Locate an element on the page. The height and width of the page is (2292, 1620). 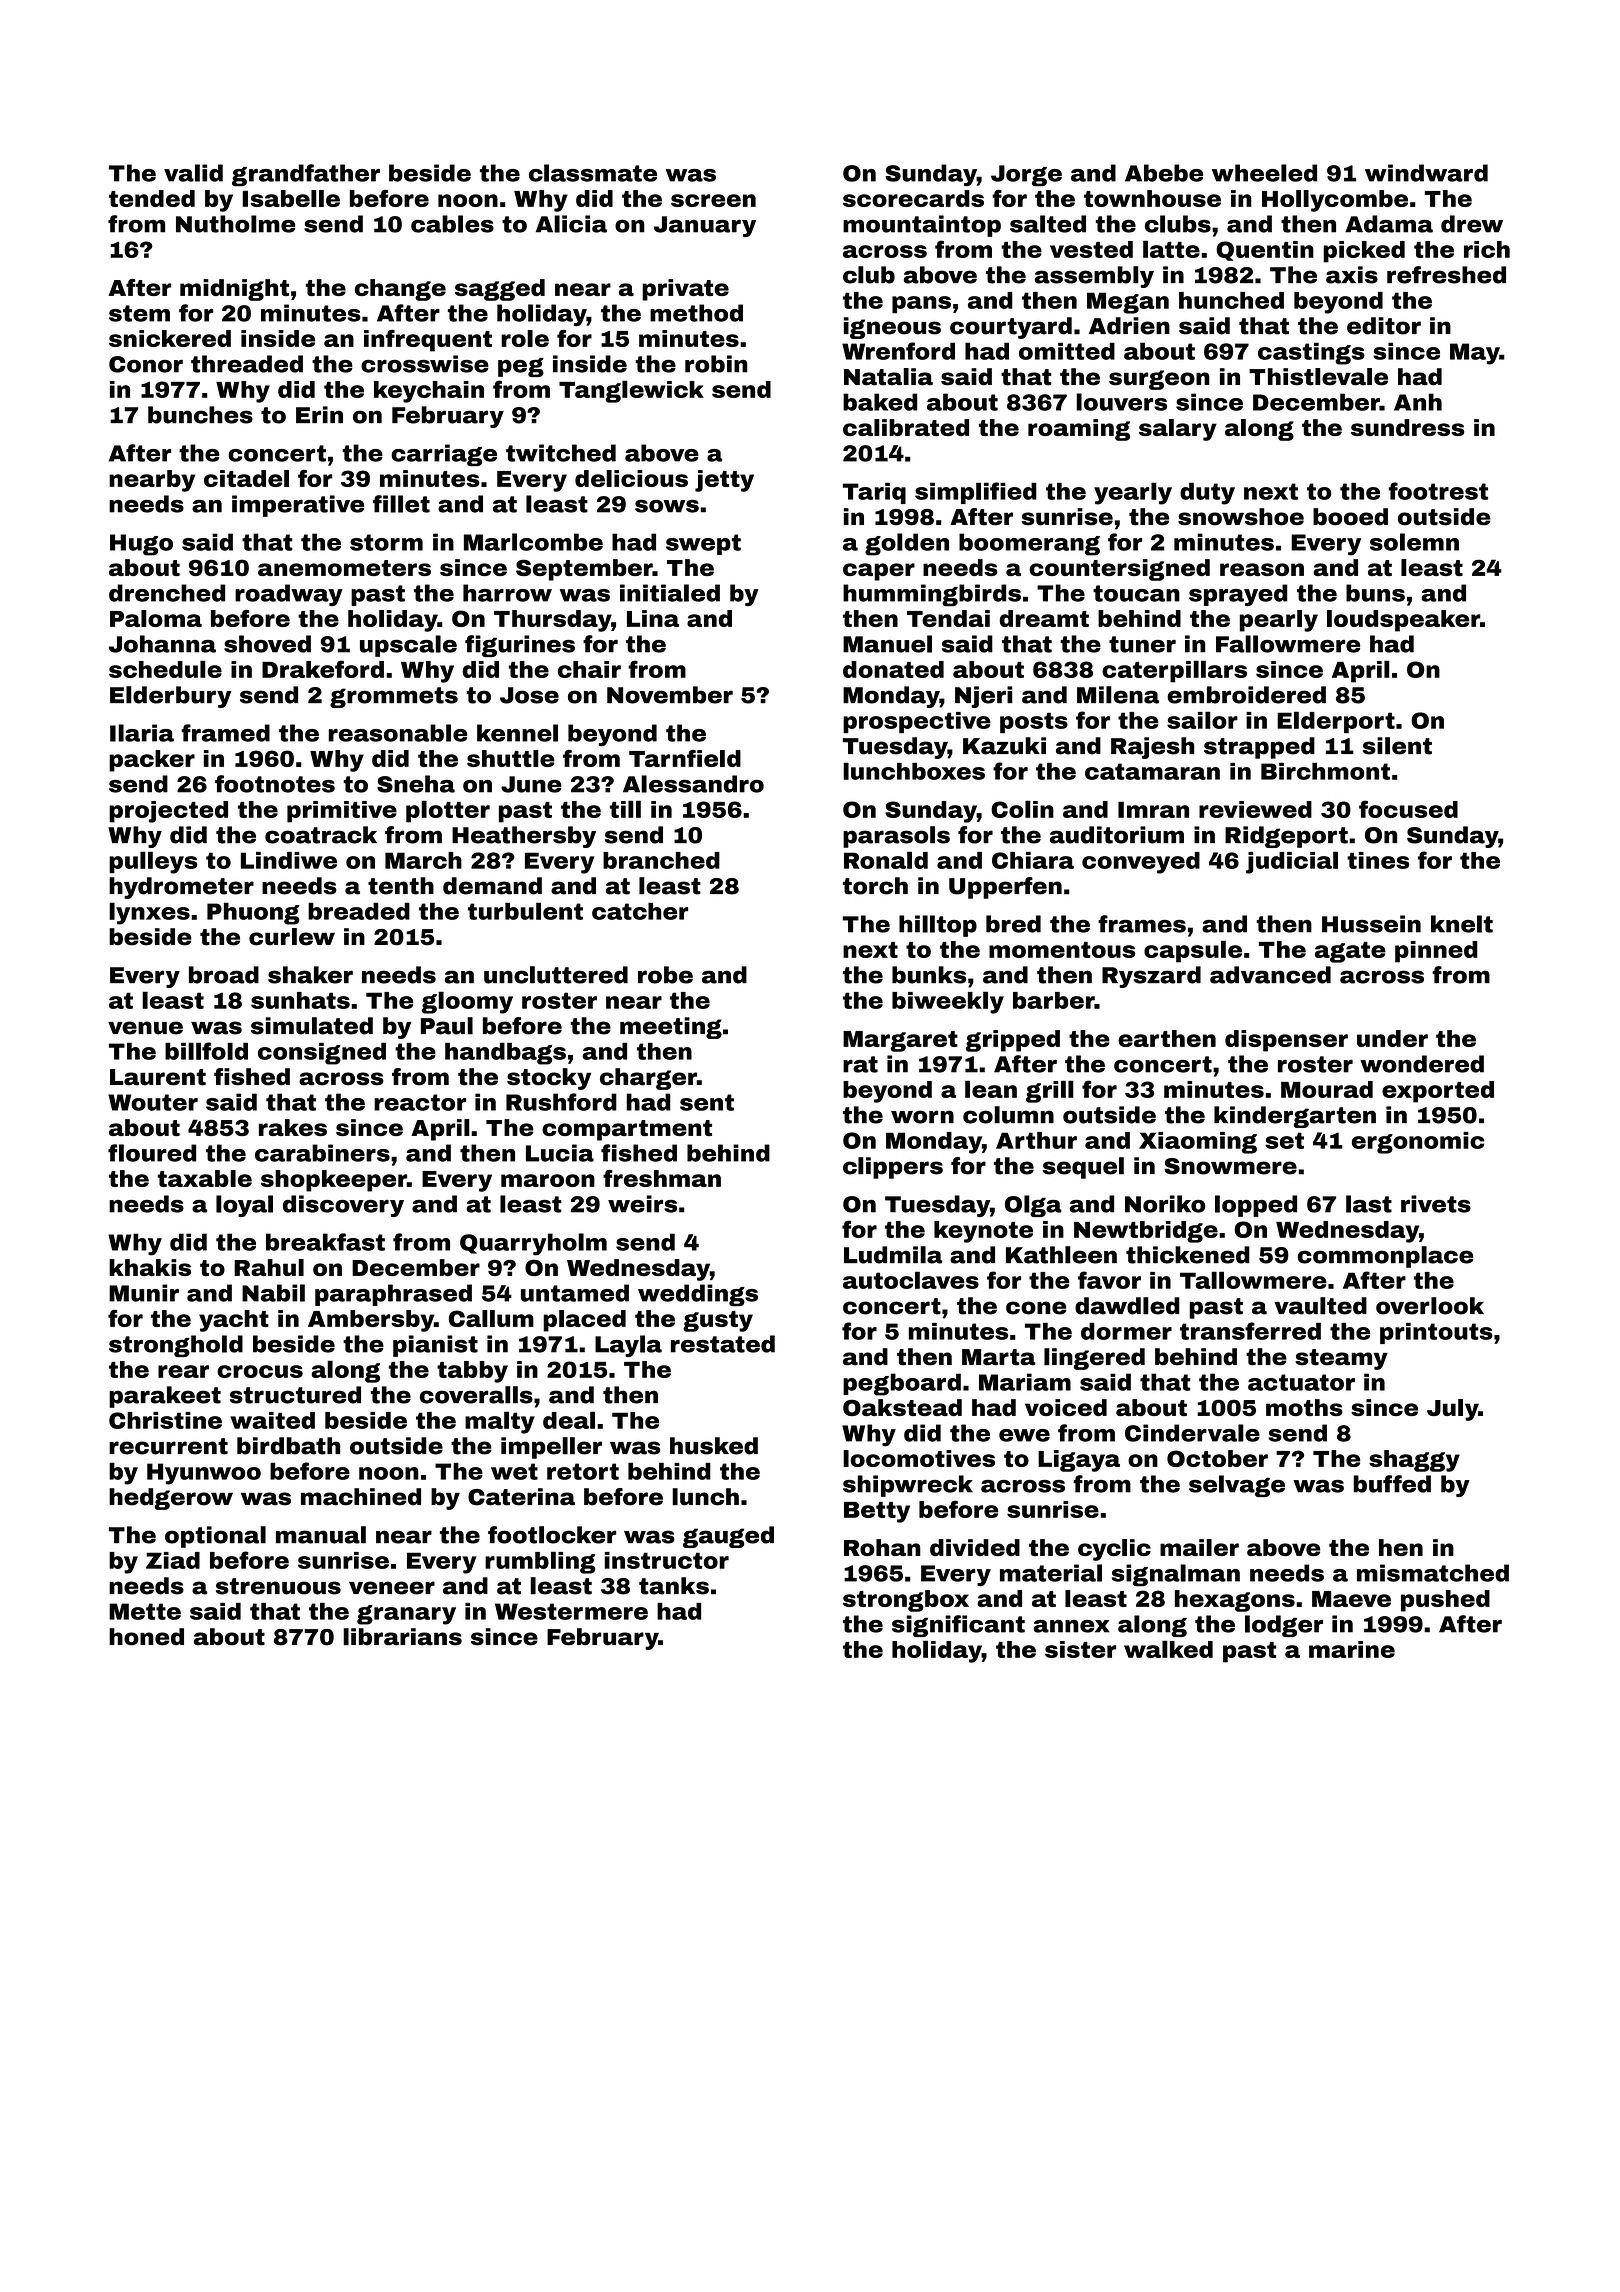
sister is located at coordinates (1081, 1649).
